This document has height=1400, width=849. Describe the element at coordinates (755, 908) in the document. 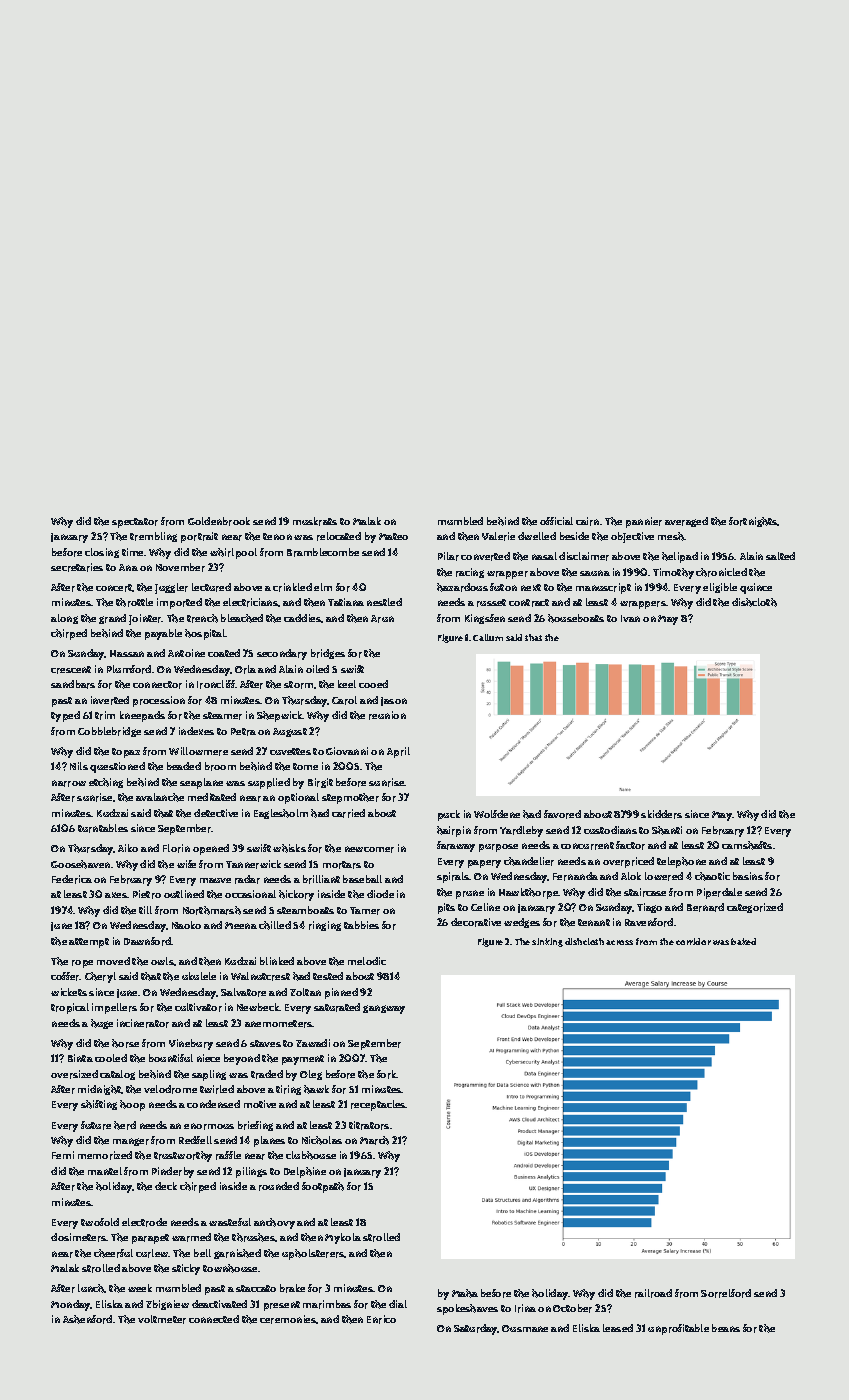

I see `categorized` at that location.
